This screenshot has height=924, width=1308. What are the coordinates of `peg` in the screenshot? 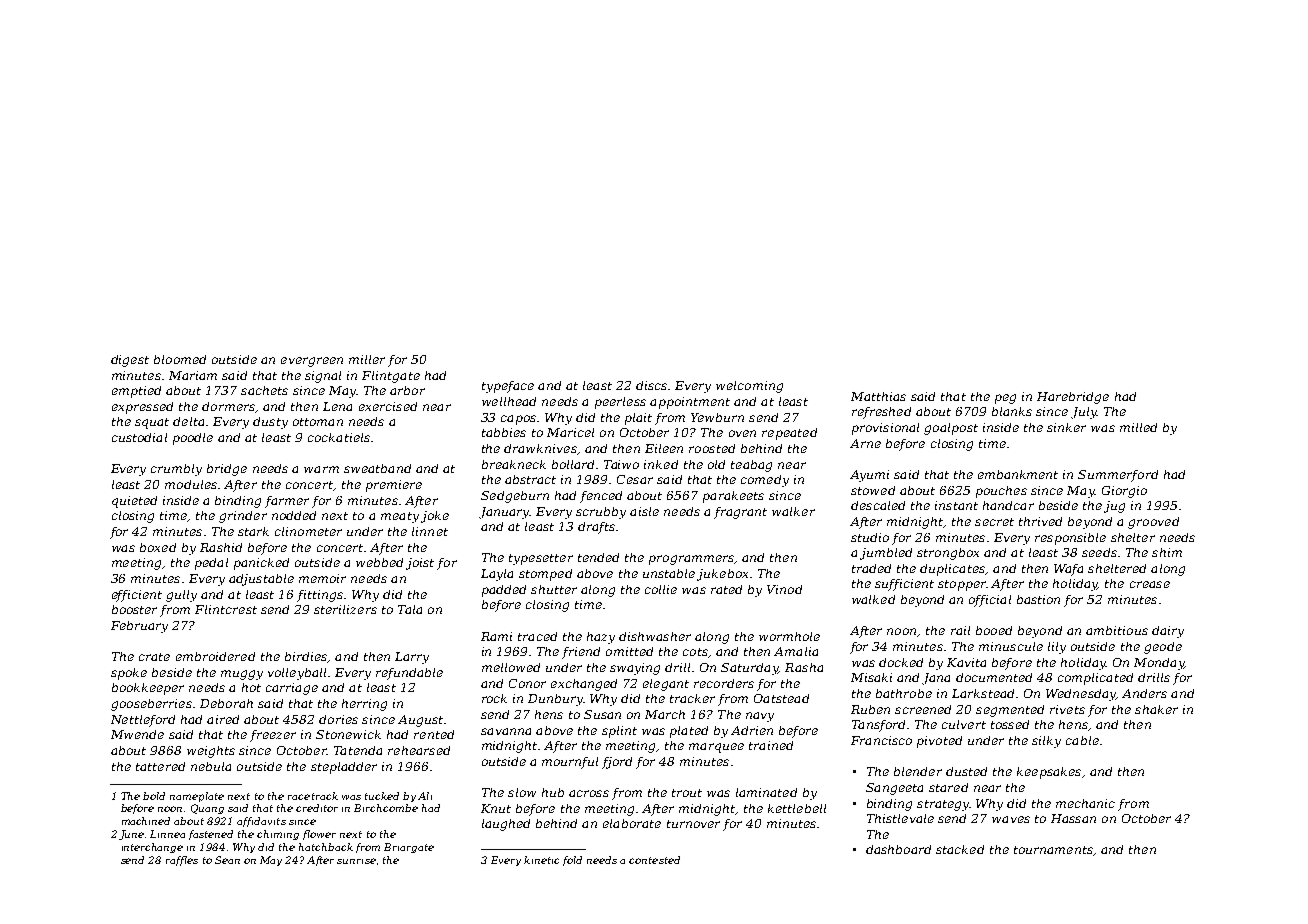 It's located at (1005, 399).
